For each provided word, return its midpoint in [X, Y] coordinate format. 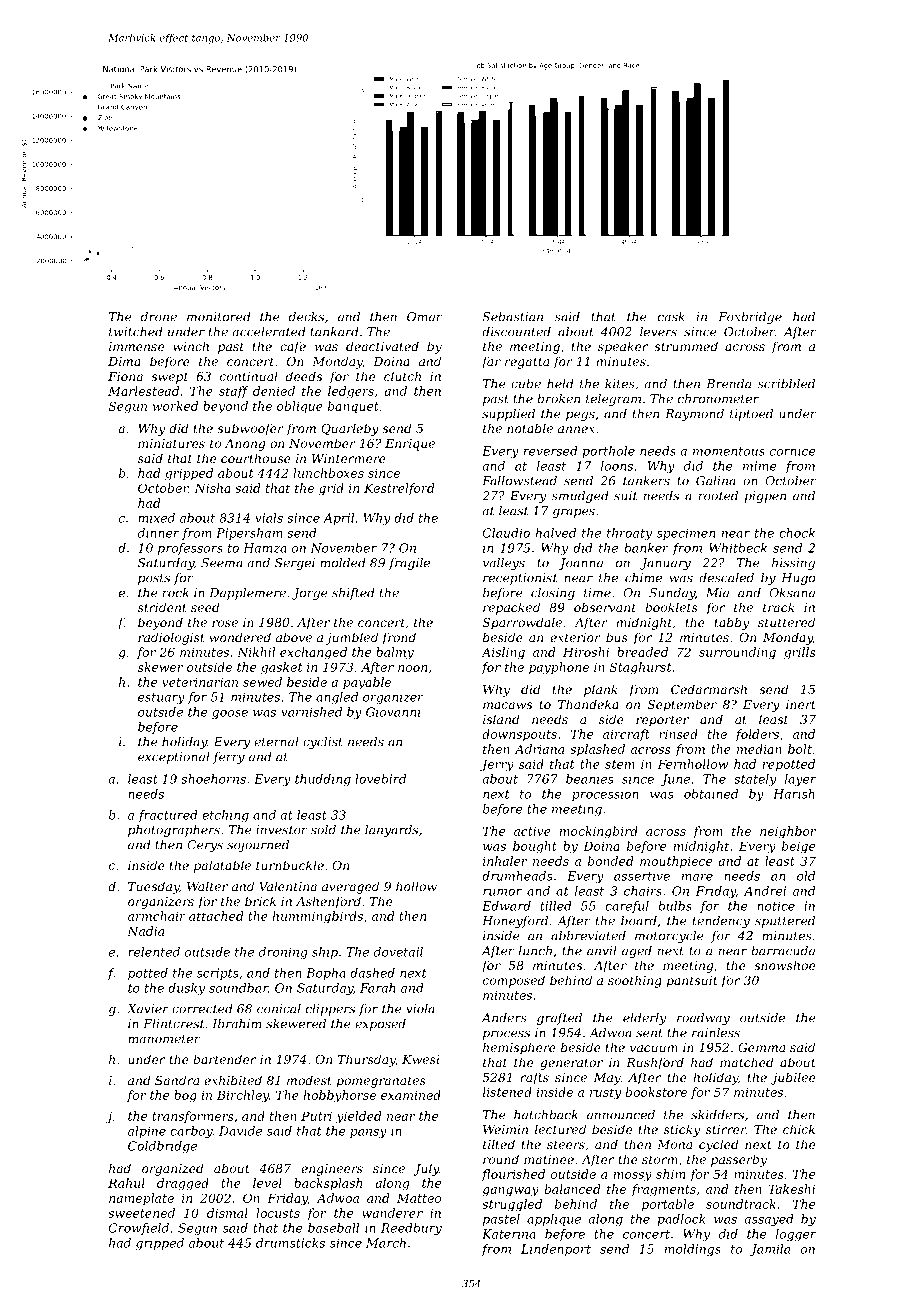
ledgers [351, 392]
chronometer [718, 399]
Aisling [503, 653]
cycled [719, 1145]
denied [274, 391]
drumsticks [290, 1243]
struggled [512, 1205]
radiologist [171, 638]
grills [799, 653]
